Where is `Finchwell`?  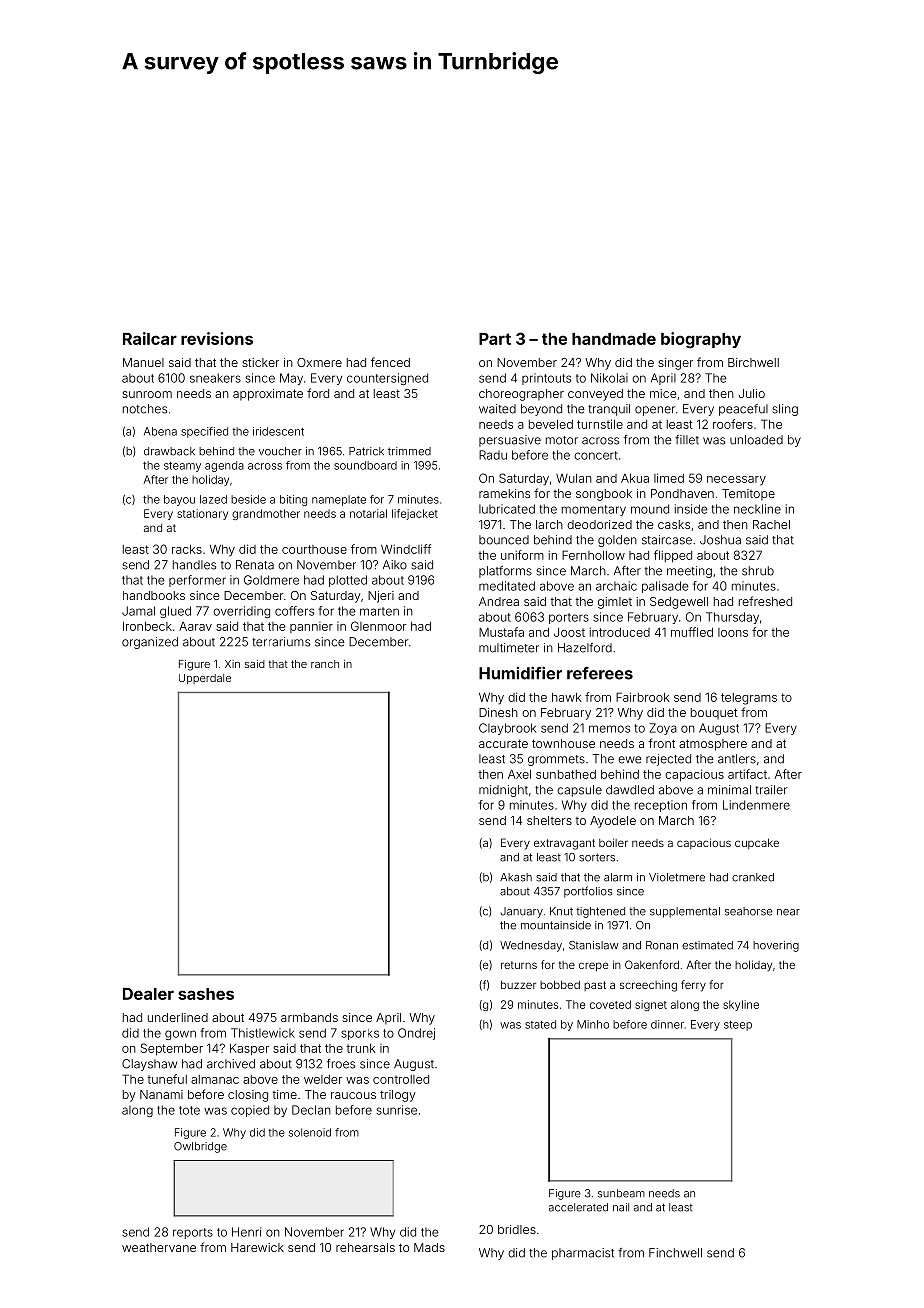
Finchwell is located at coordinates (675, 1253).
